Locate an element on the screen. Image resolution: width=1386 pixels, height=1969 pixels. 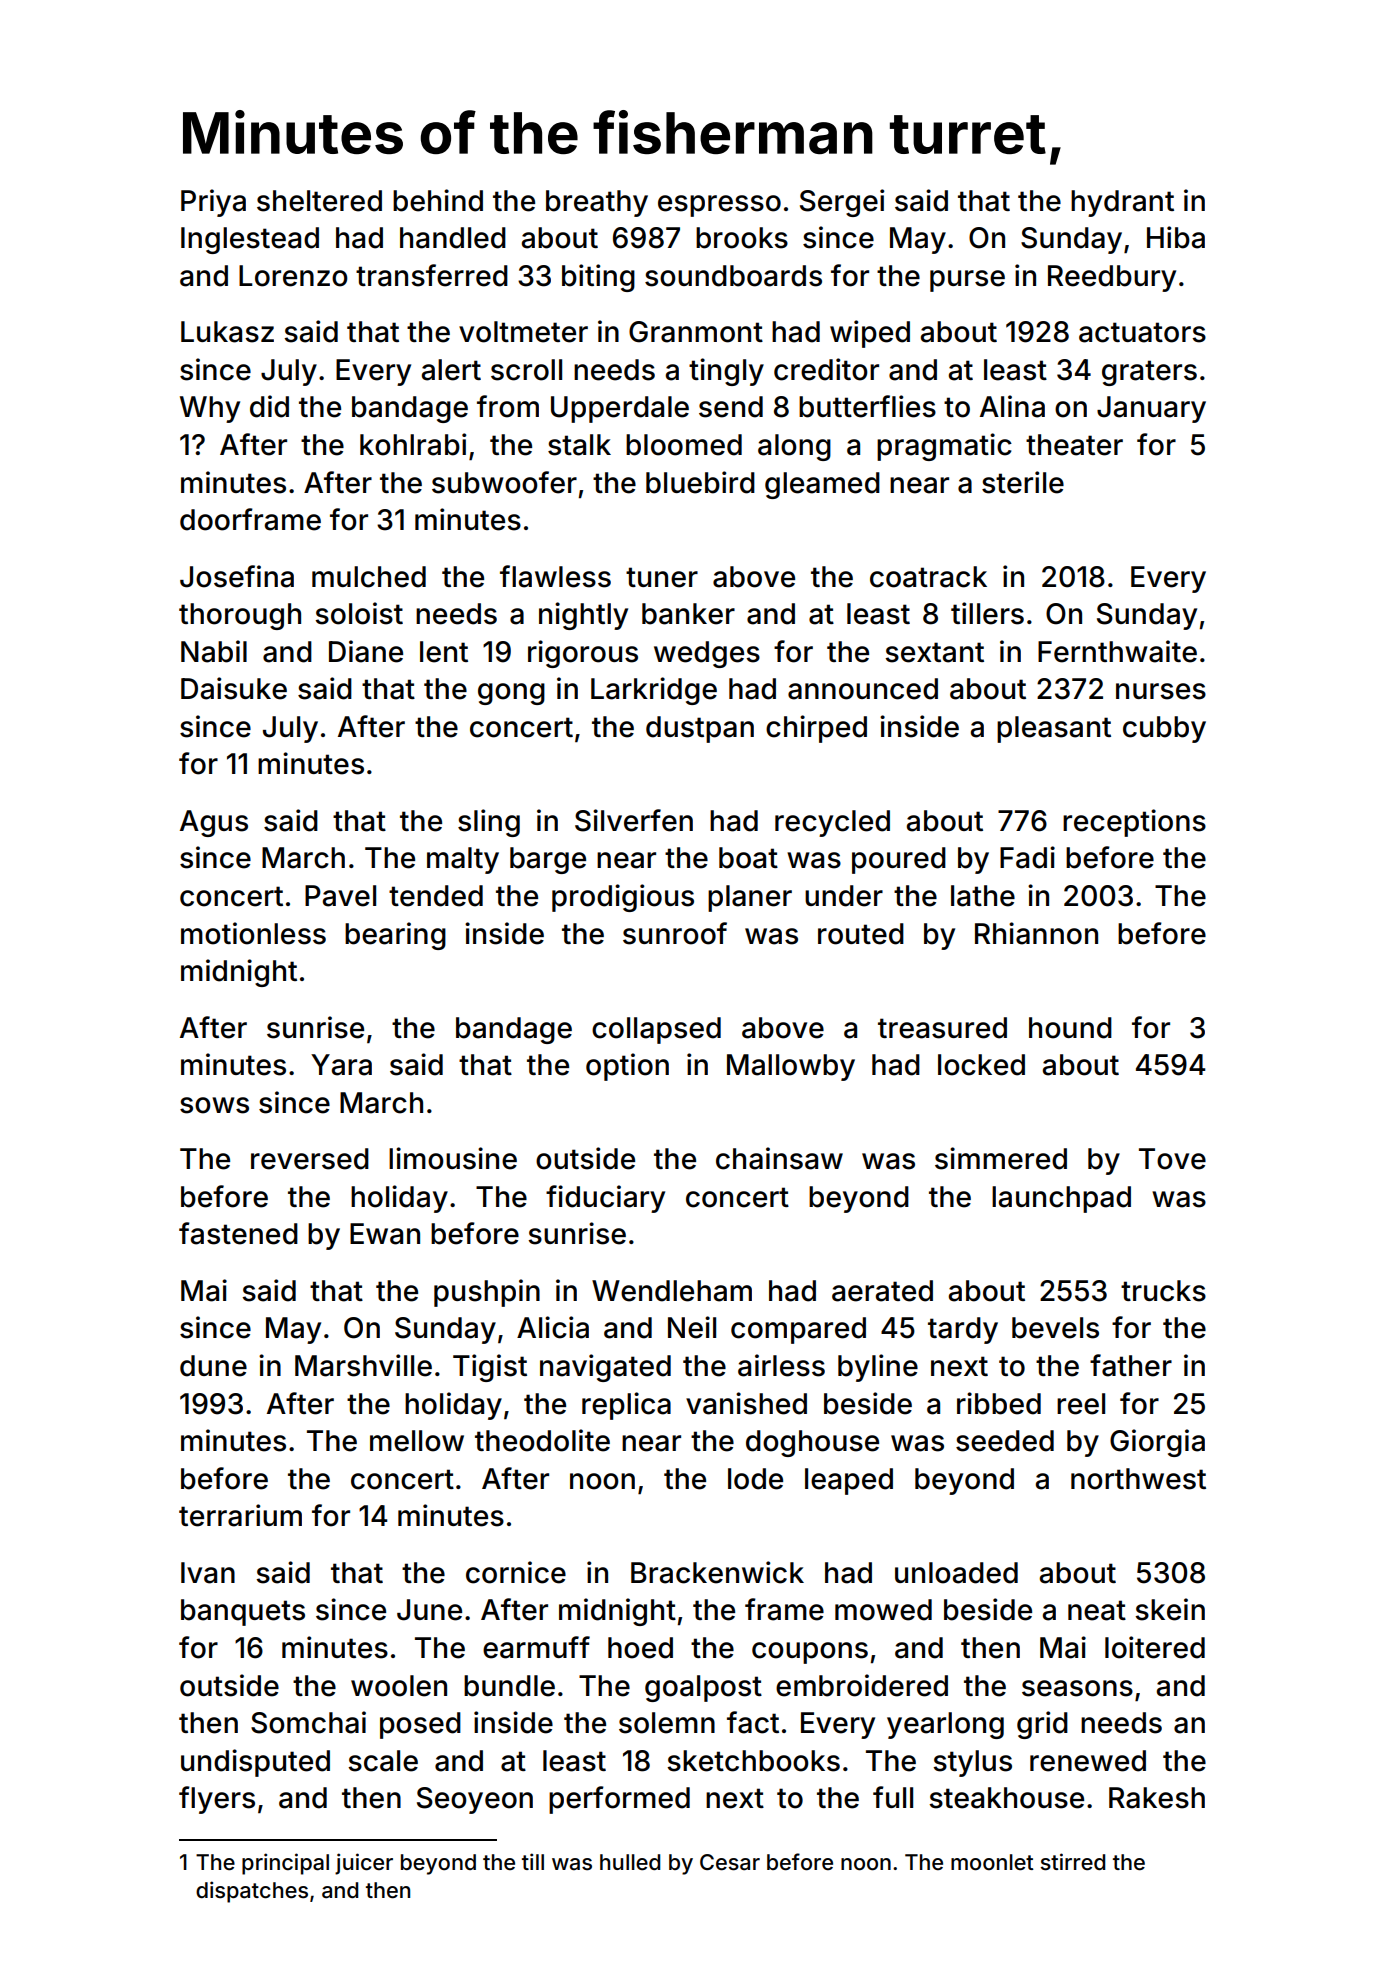
Agus is located at coordinates (214, 823).
